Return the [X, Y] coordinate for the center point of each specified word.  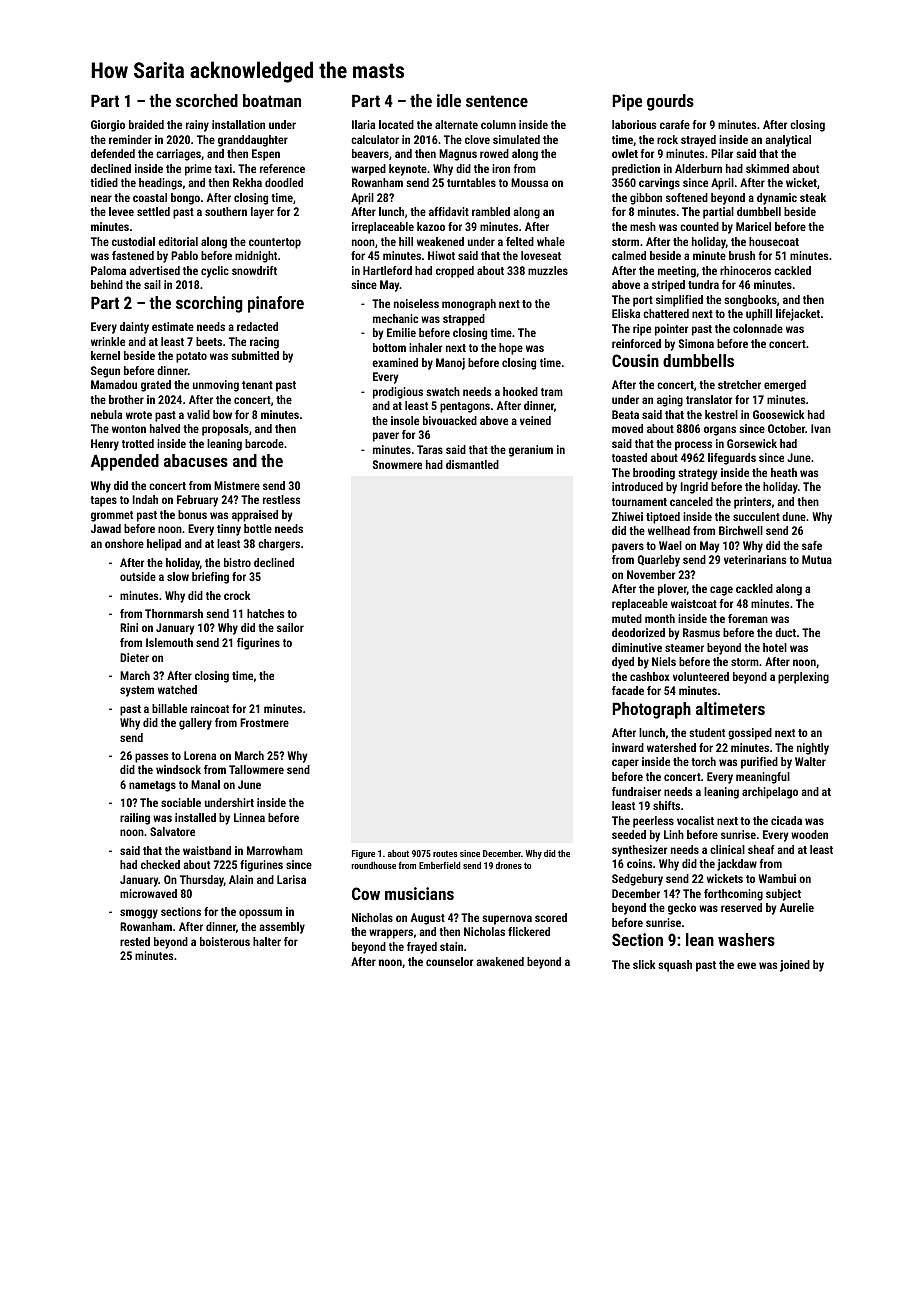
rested [135, 941]
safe [812, 545]
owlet [625, 153]
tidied [104, 182]
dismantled [472, 464]
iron [501, 168]
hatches [265, 613]
